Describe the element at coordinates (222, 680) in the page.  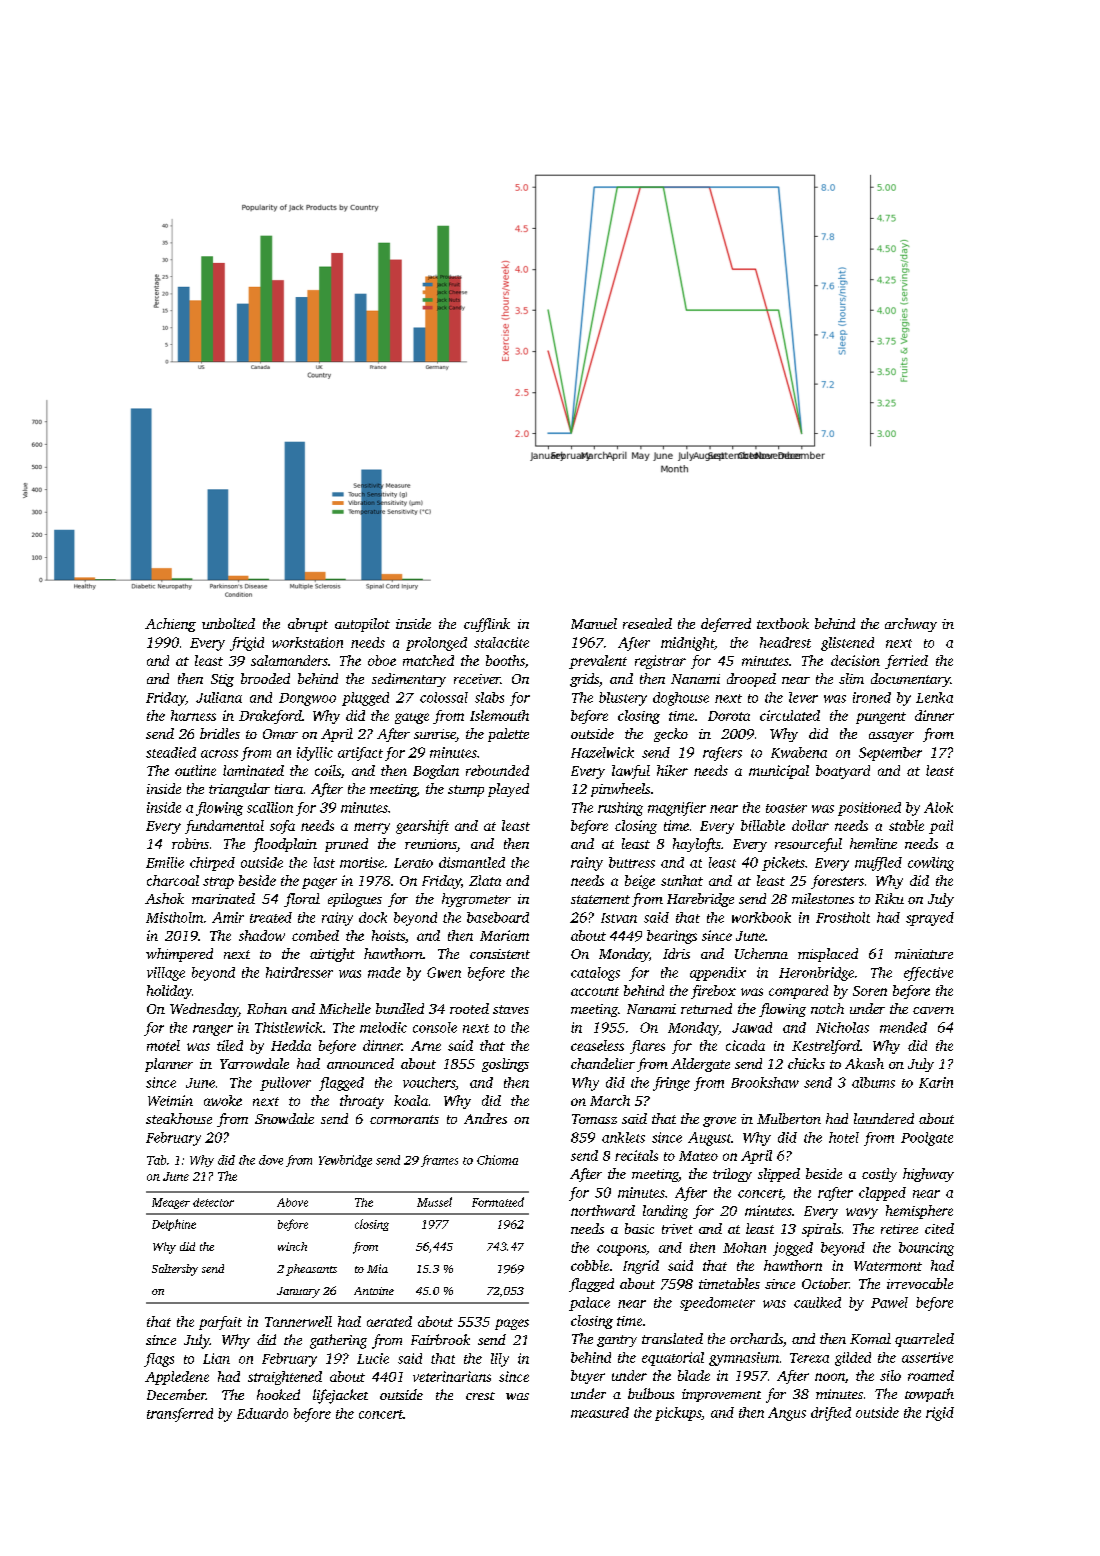
I see `Stig` at that location.
